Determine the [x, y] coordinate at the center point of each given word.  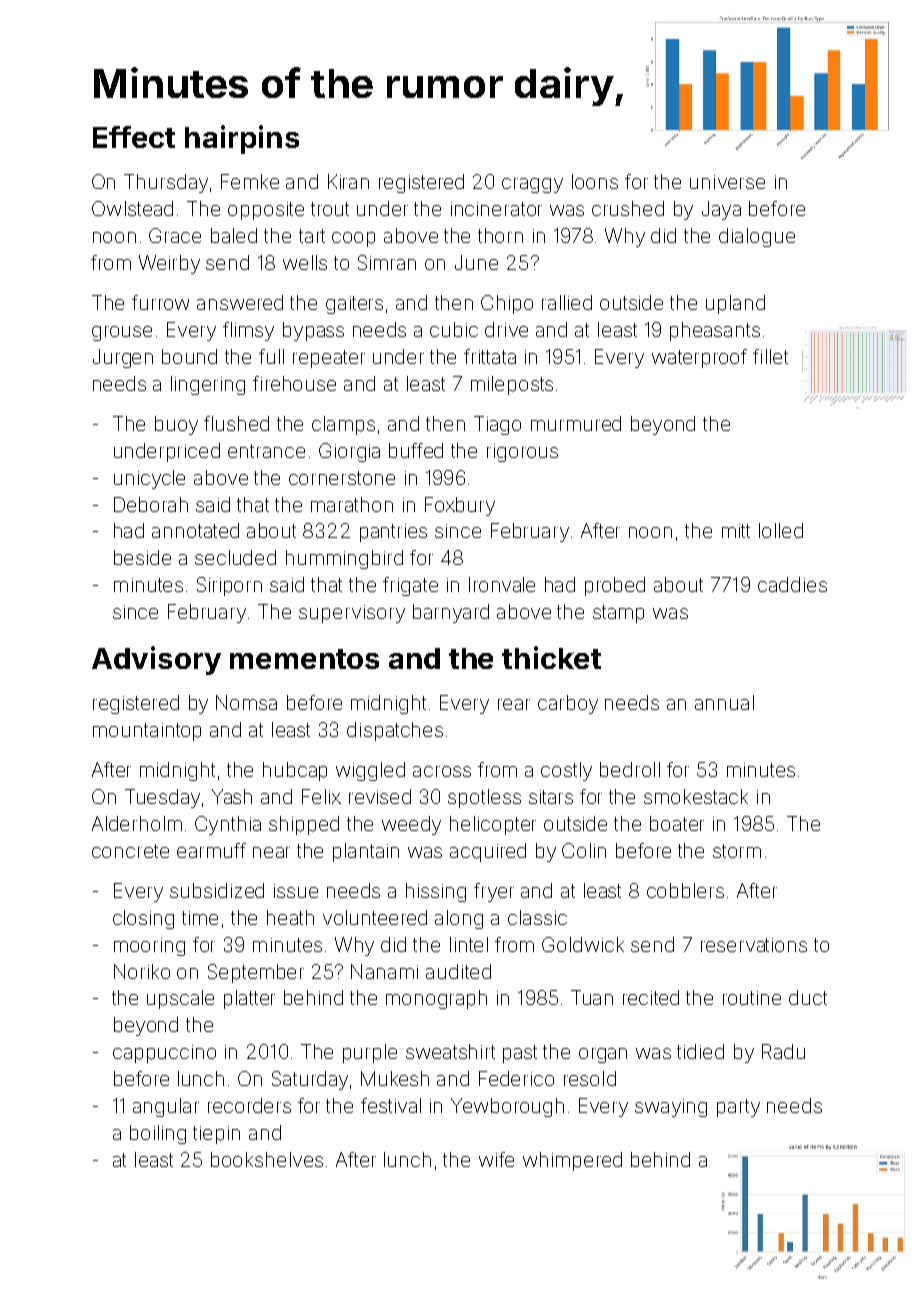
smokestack [696, 796]
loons [595, 181]
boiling [158, 1134]
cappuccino [164, 1054]
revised [380, 796]
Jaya [721, 210]
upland [735, 304]
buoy [176, 425]
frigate [410, 586]
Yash [232, 796]
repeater [329, 359]
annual [724, 702]
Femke [250, 181]
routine [752, 998]
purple [370, 1053]
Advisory [156, 660]
